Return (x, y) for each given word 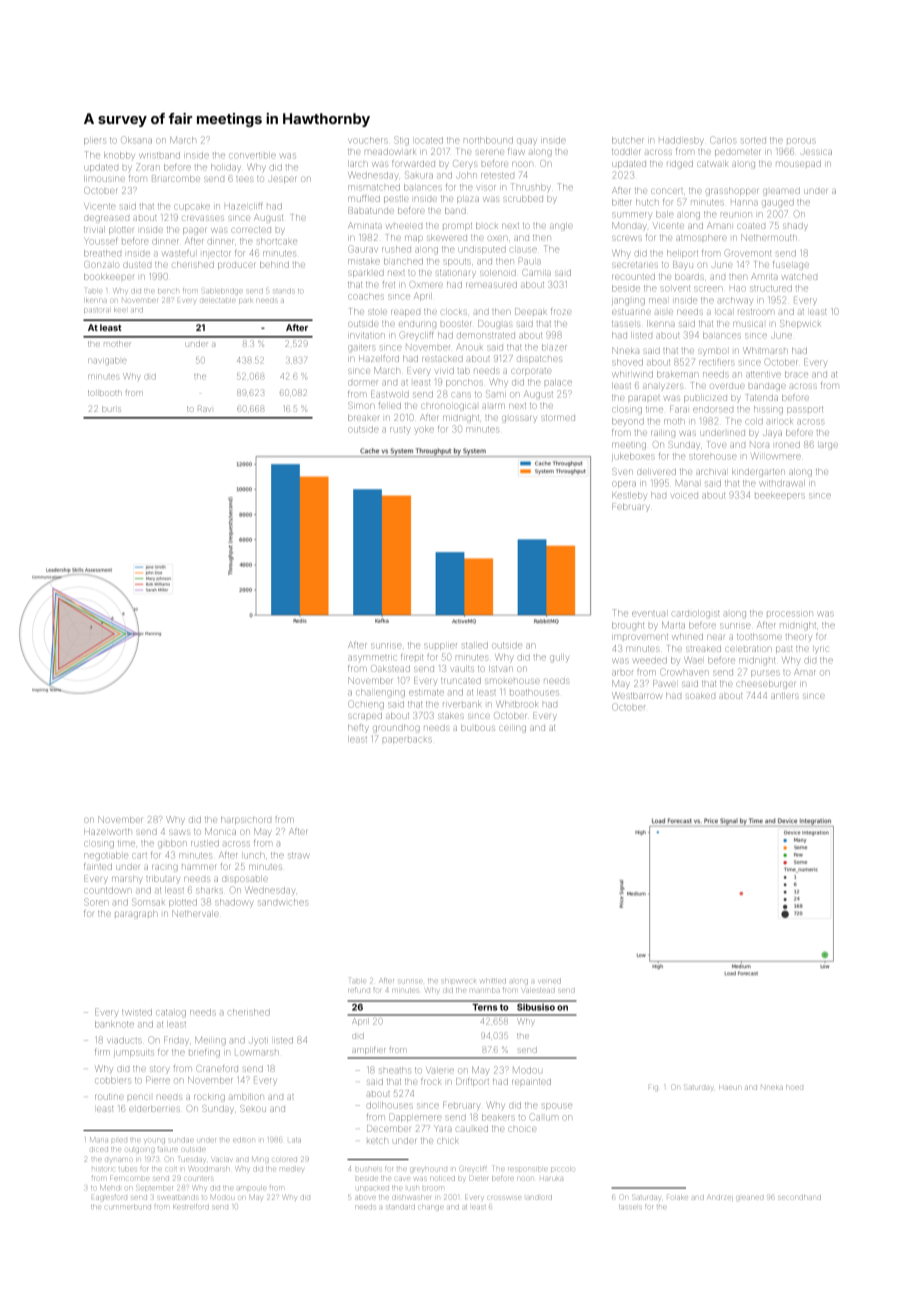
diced (99, 1150)
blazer (554, 348)
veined (550, 981)
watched (800, 277)
